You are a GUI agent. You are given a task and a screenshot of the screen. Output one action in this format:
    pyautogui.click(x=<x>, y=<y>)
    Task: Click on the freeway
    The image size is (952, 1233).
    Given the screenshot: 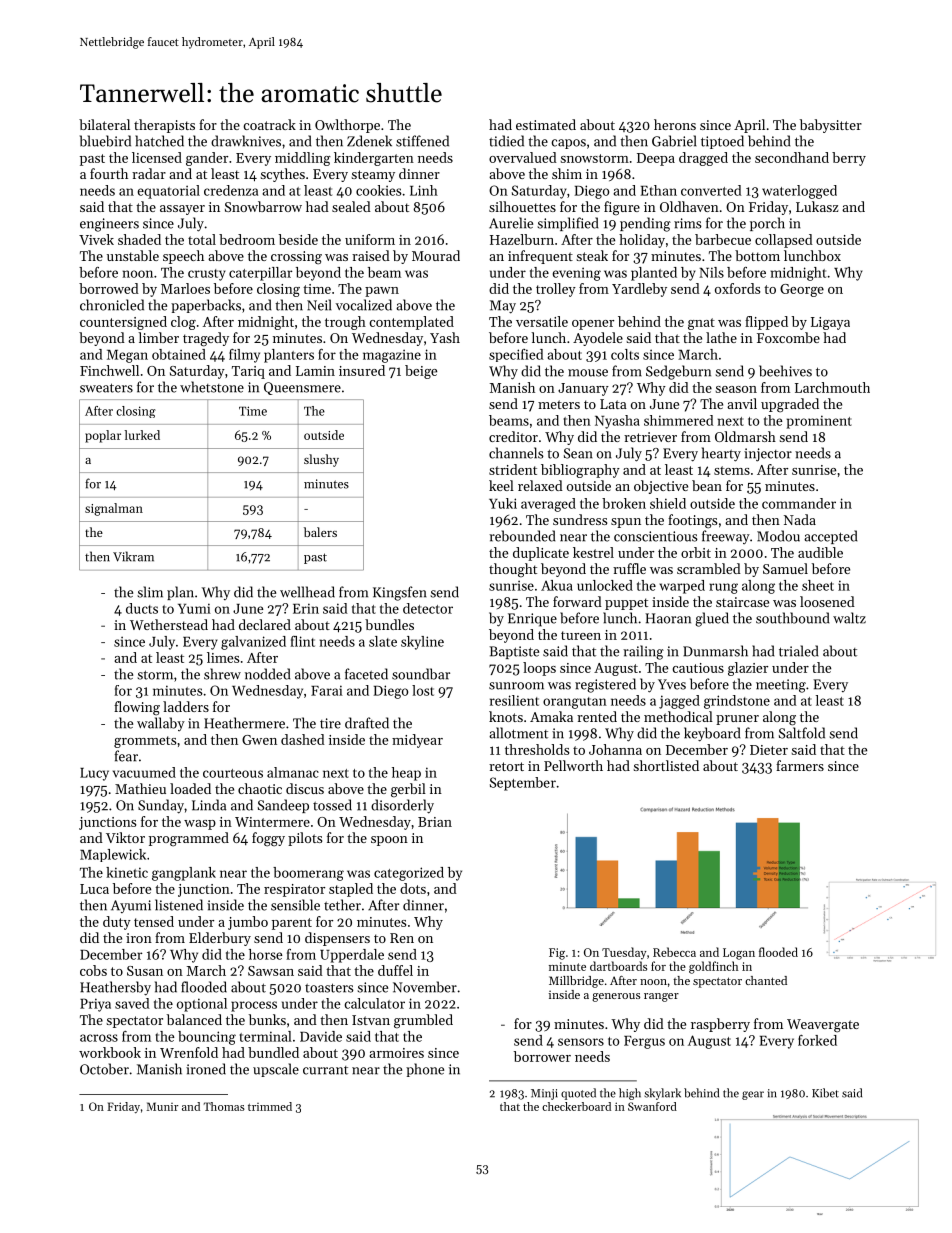 What is the action you would take?
    pyautogui.click(x=726, y=537)
